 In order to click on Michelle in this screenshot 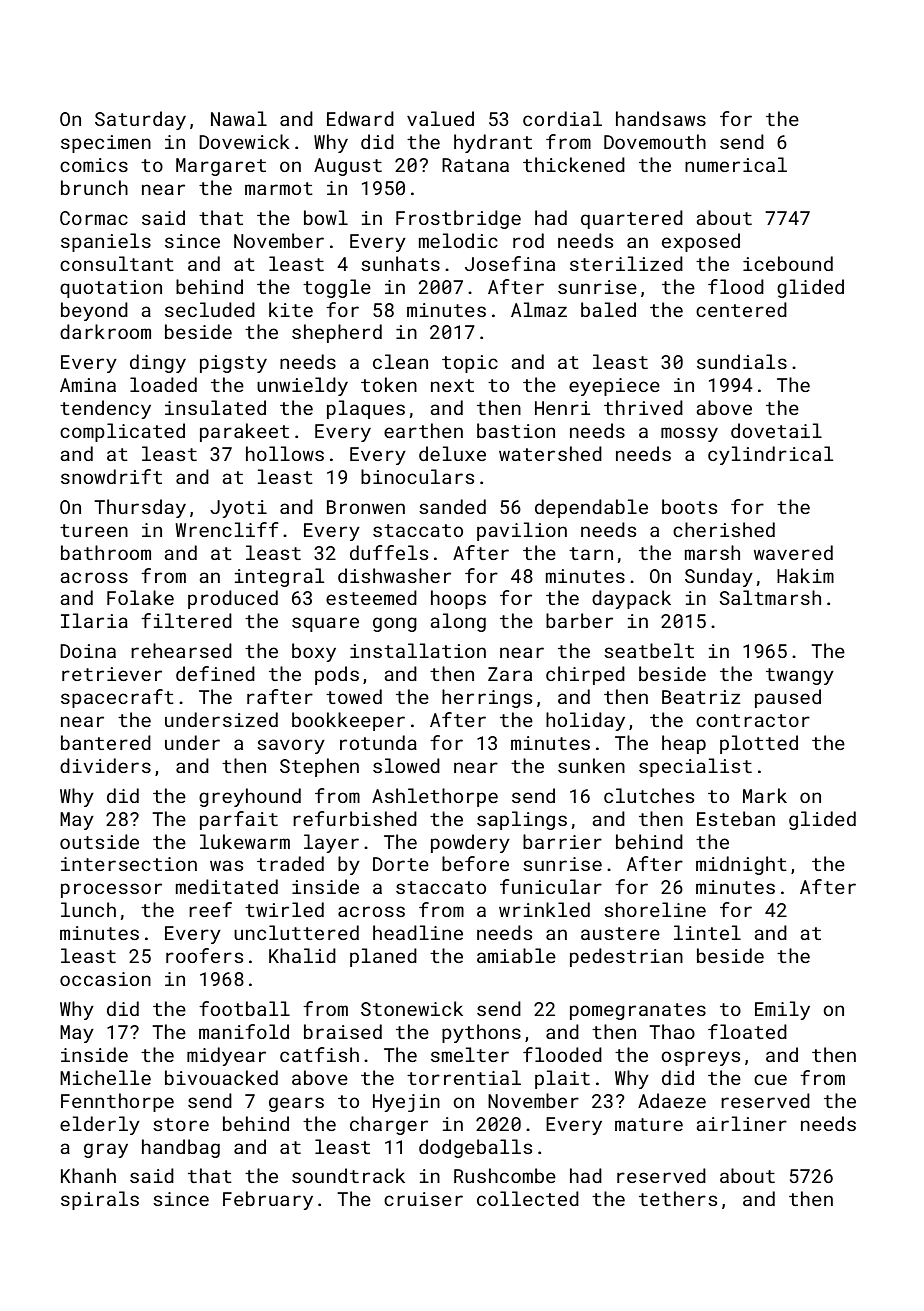, I will do `click(105, 1077)`.
